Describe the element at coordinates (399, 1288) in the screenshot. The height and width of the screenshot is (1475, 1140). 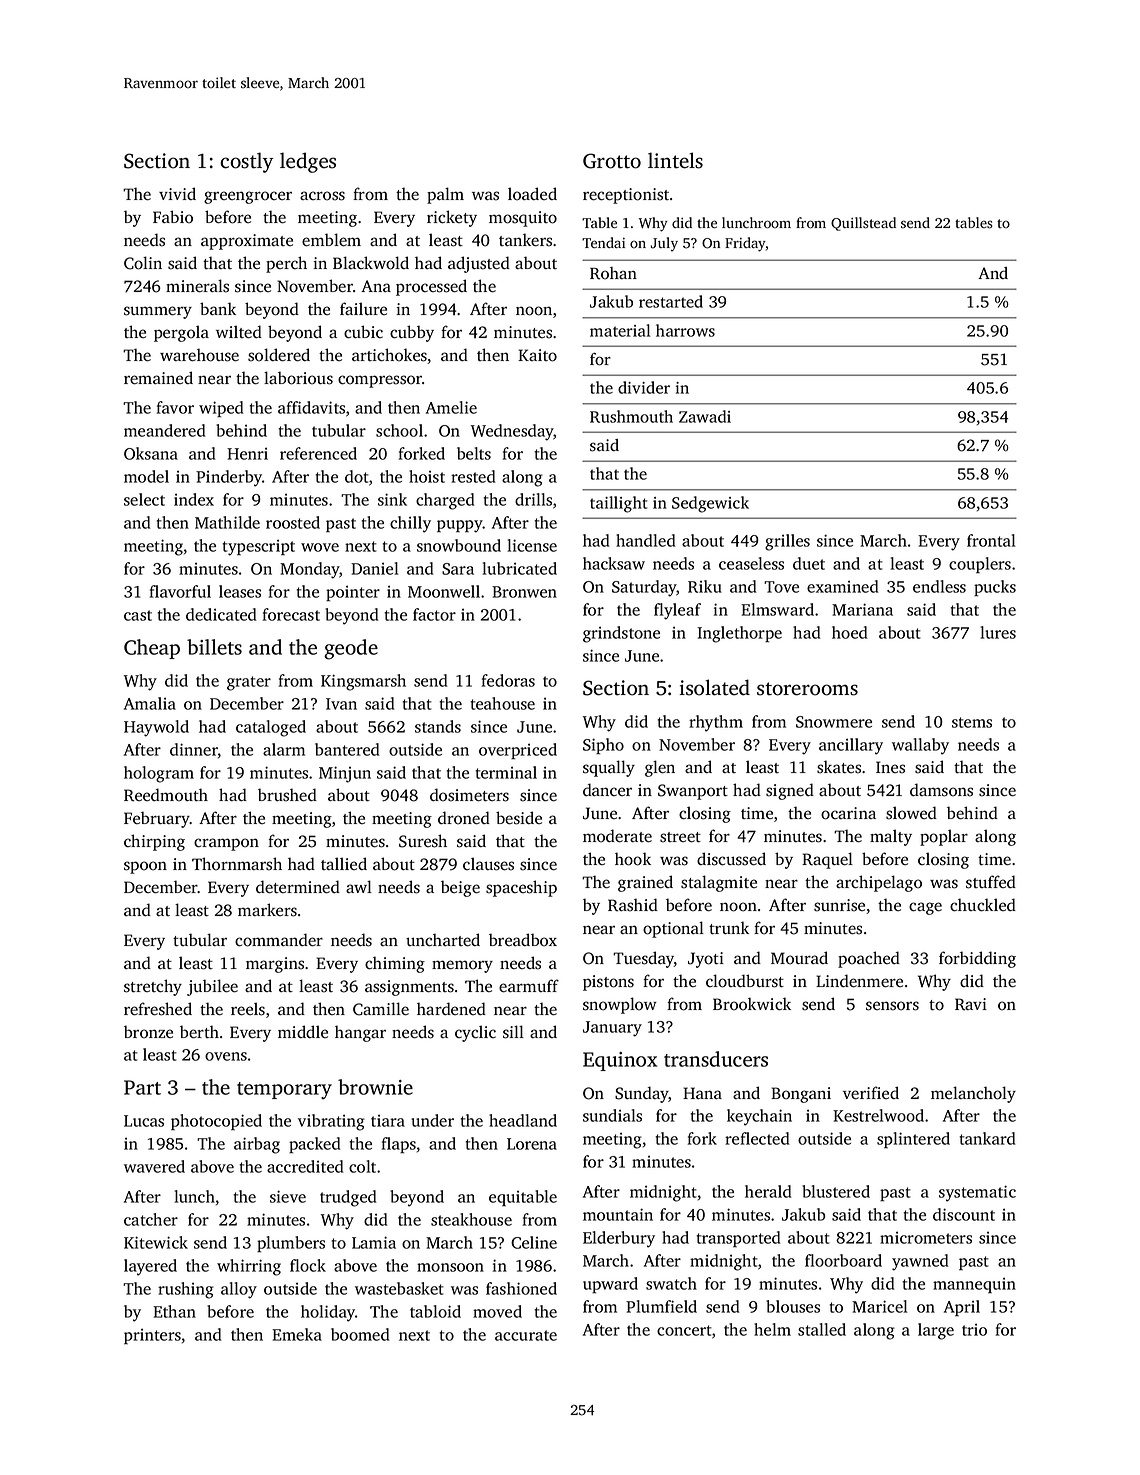
I see `wastebasket` at that location.
